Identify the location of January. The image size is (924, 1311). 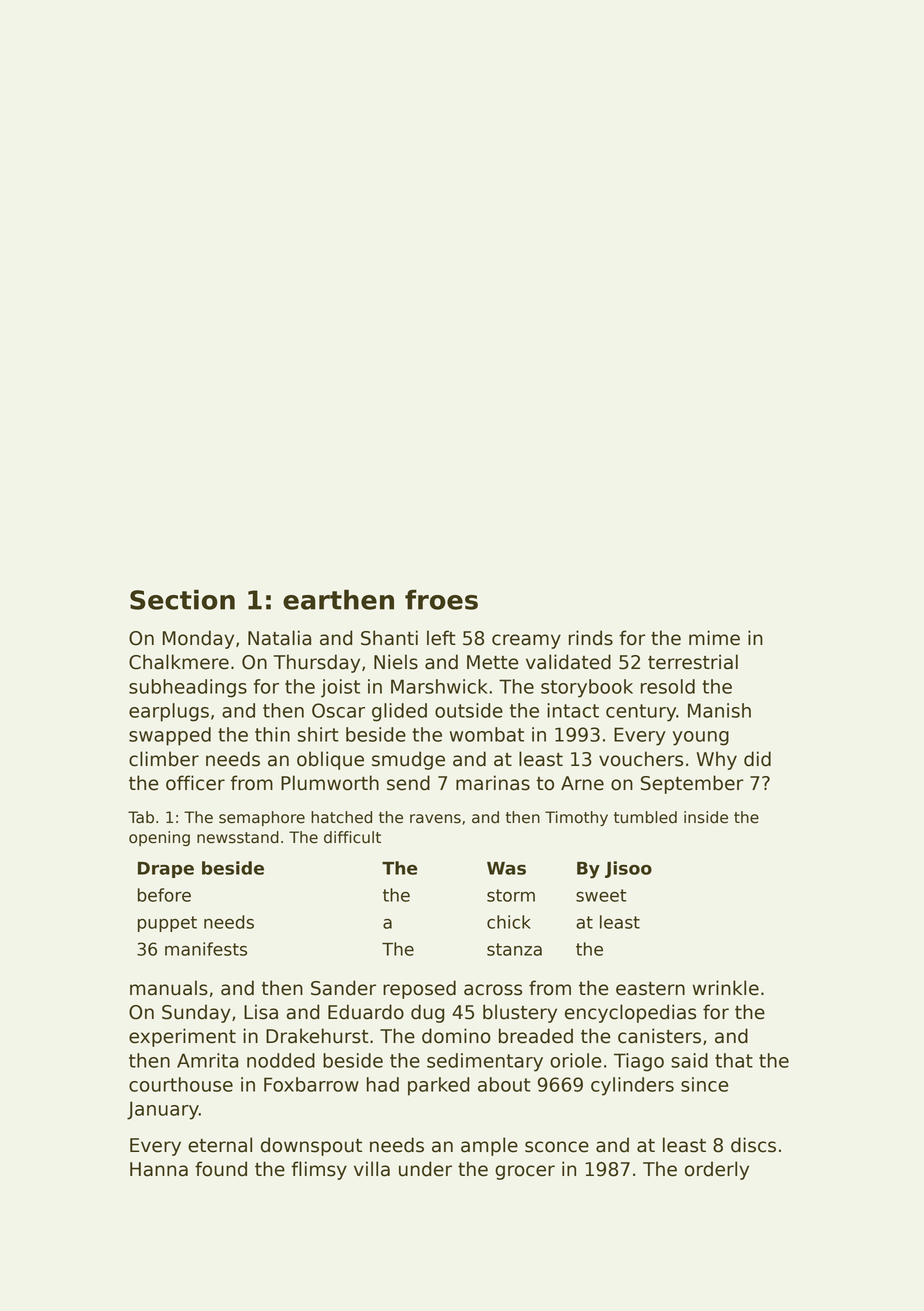
(163, 1110).
